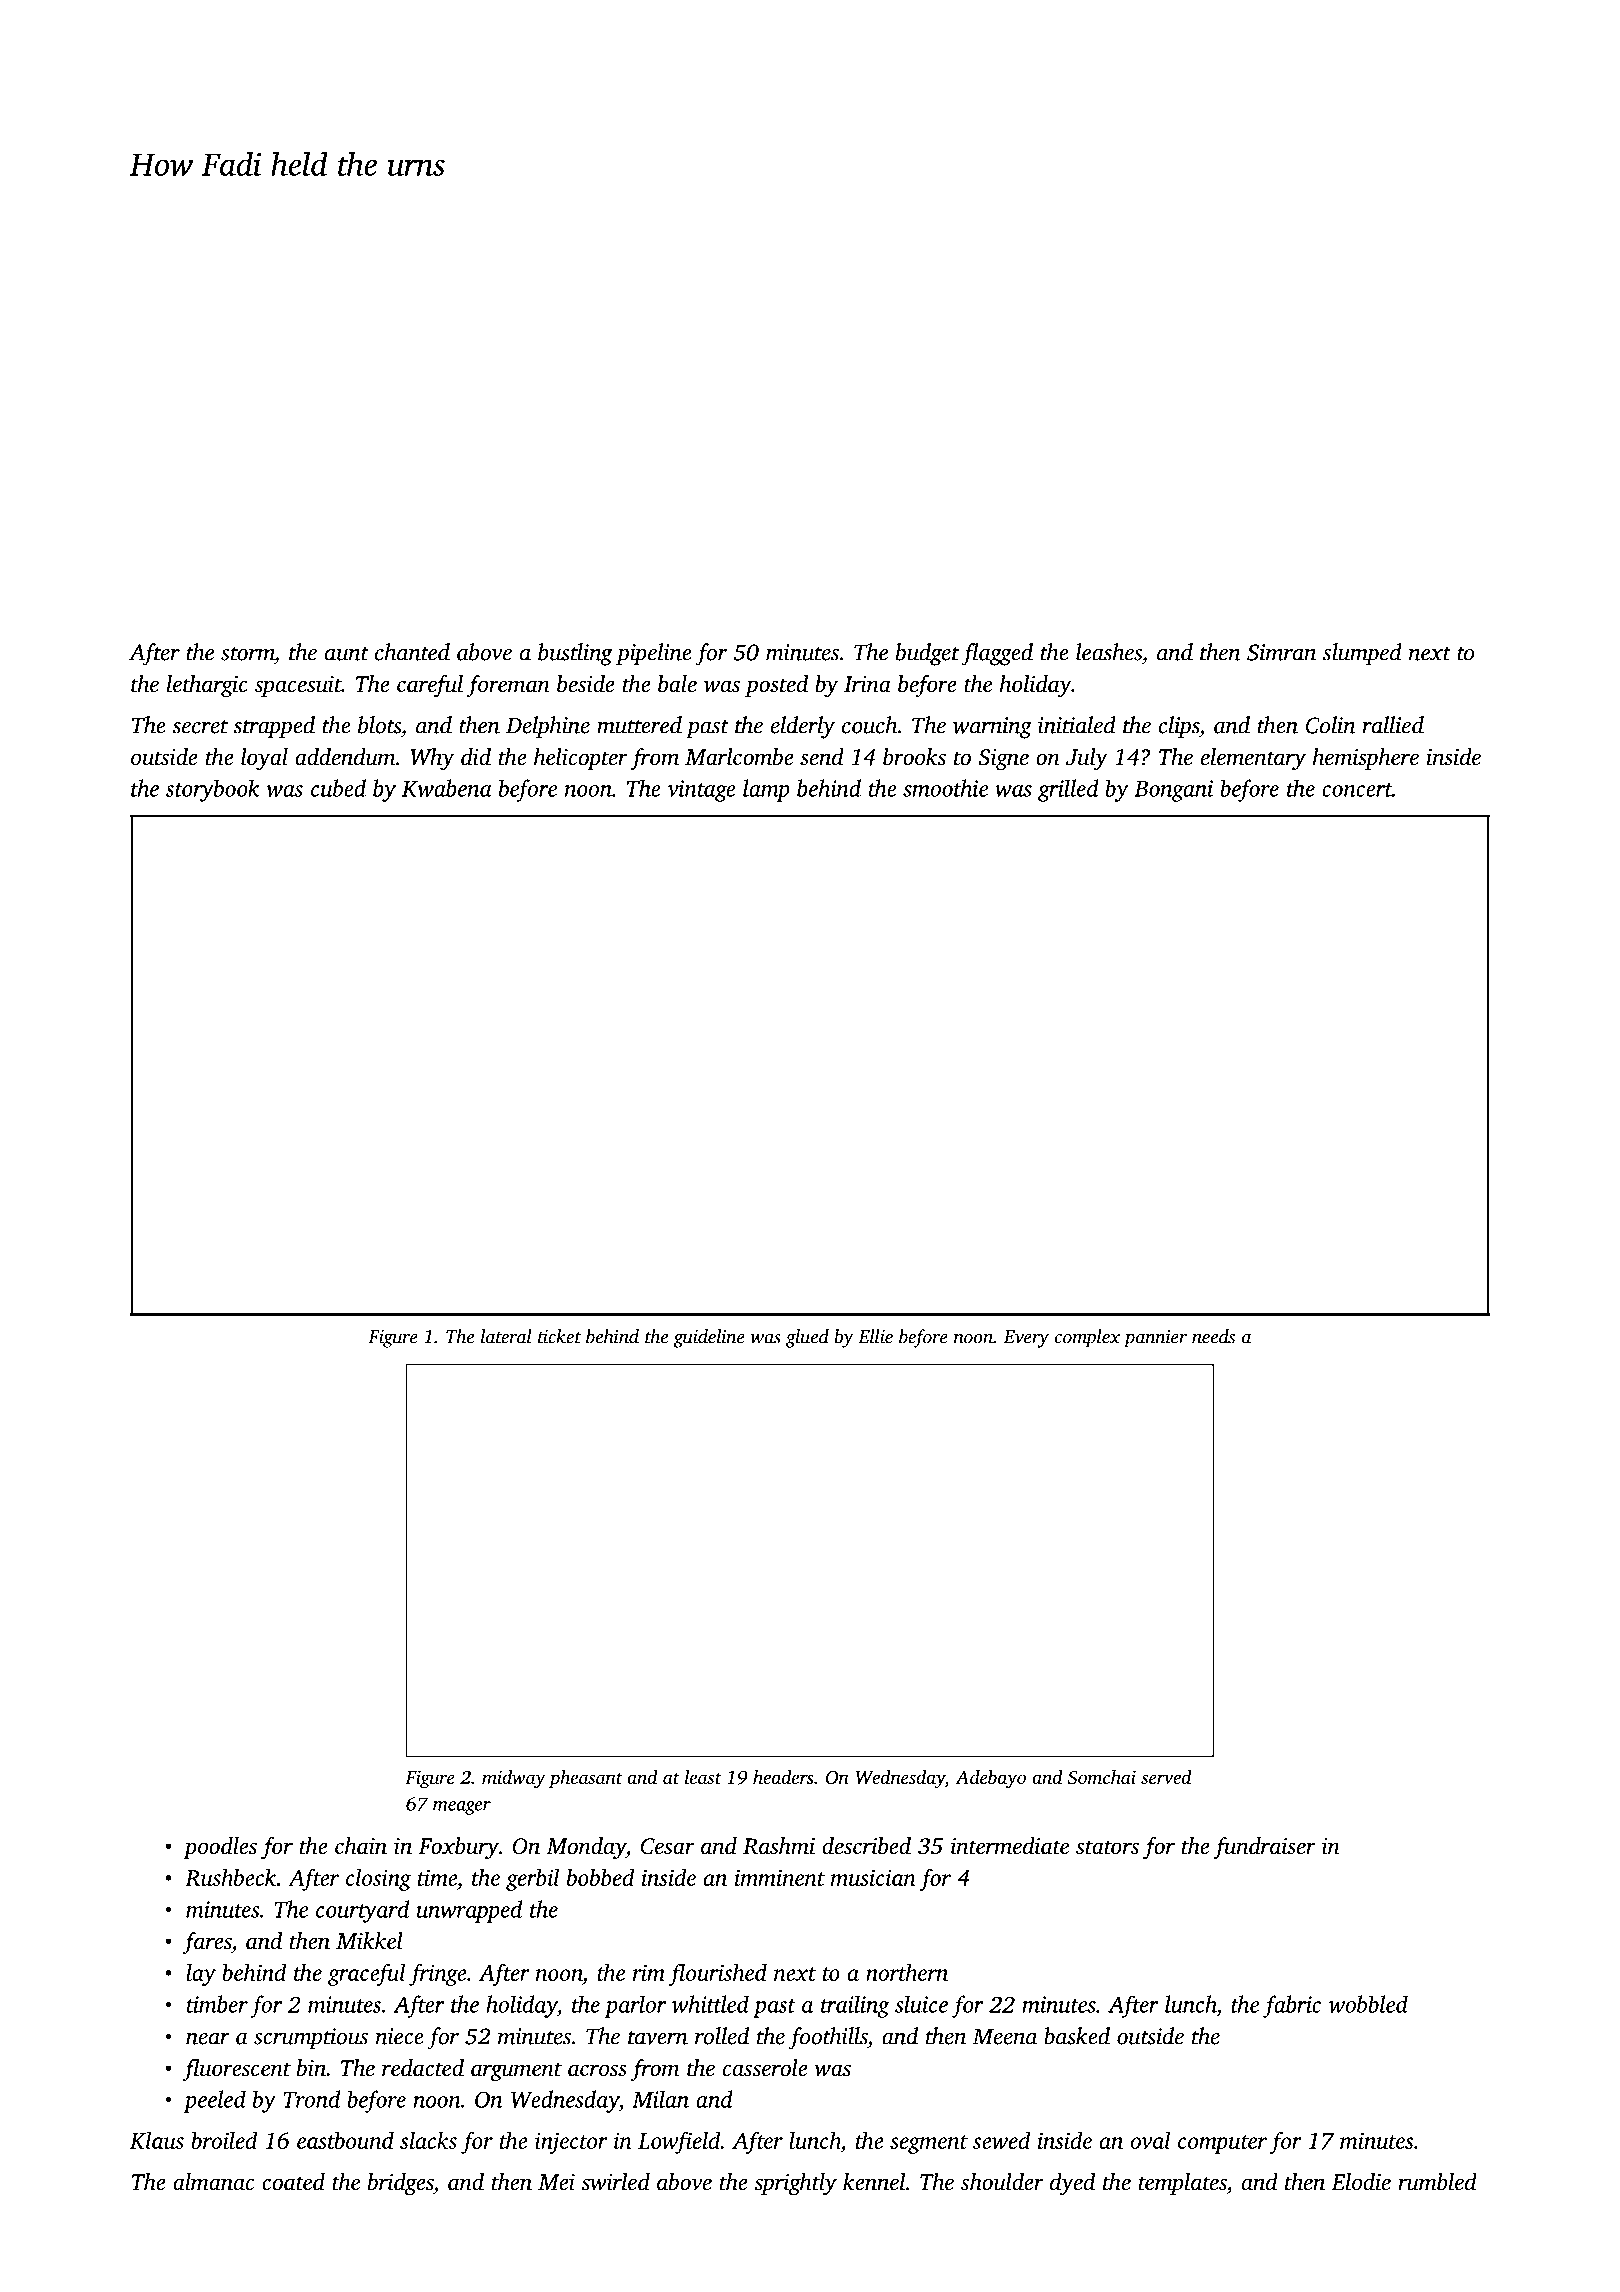 This screenshot has height=2292, width=1620. I want to click on served, so click(1166, 1777).
